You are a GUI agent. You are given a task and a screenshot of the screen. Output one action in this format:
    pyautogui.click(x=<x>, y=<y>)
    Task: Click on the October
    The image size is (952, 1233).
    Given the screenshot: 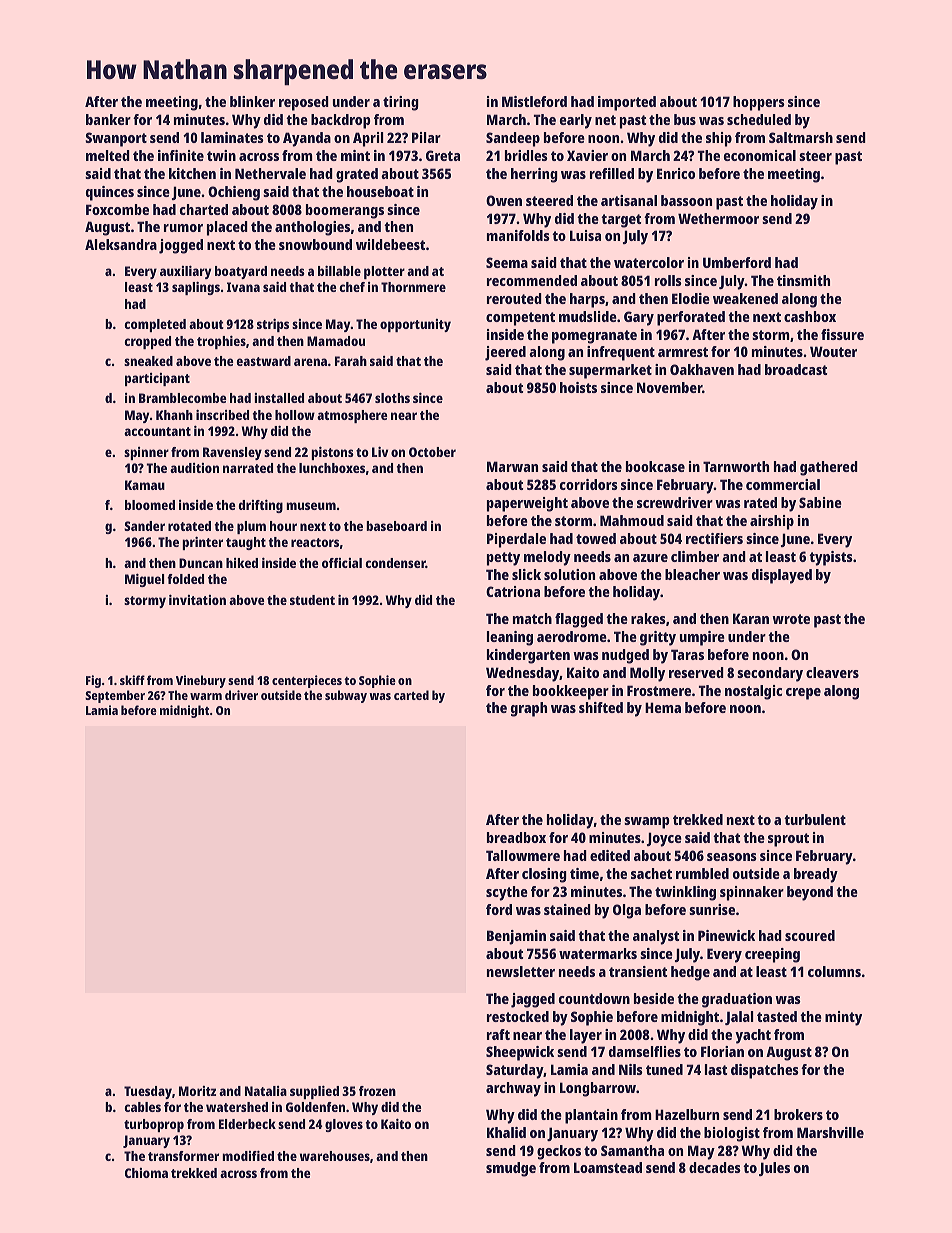 What is the action you would take?
    pyautogui.click(x=432, y=452)
